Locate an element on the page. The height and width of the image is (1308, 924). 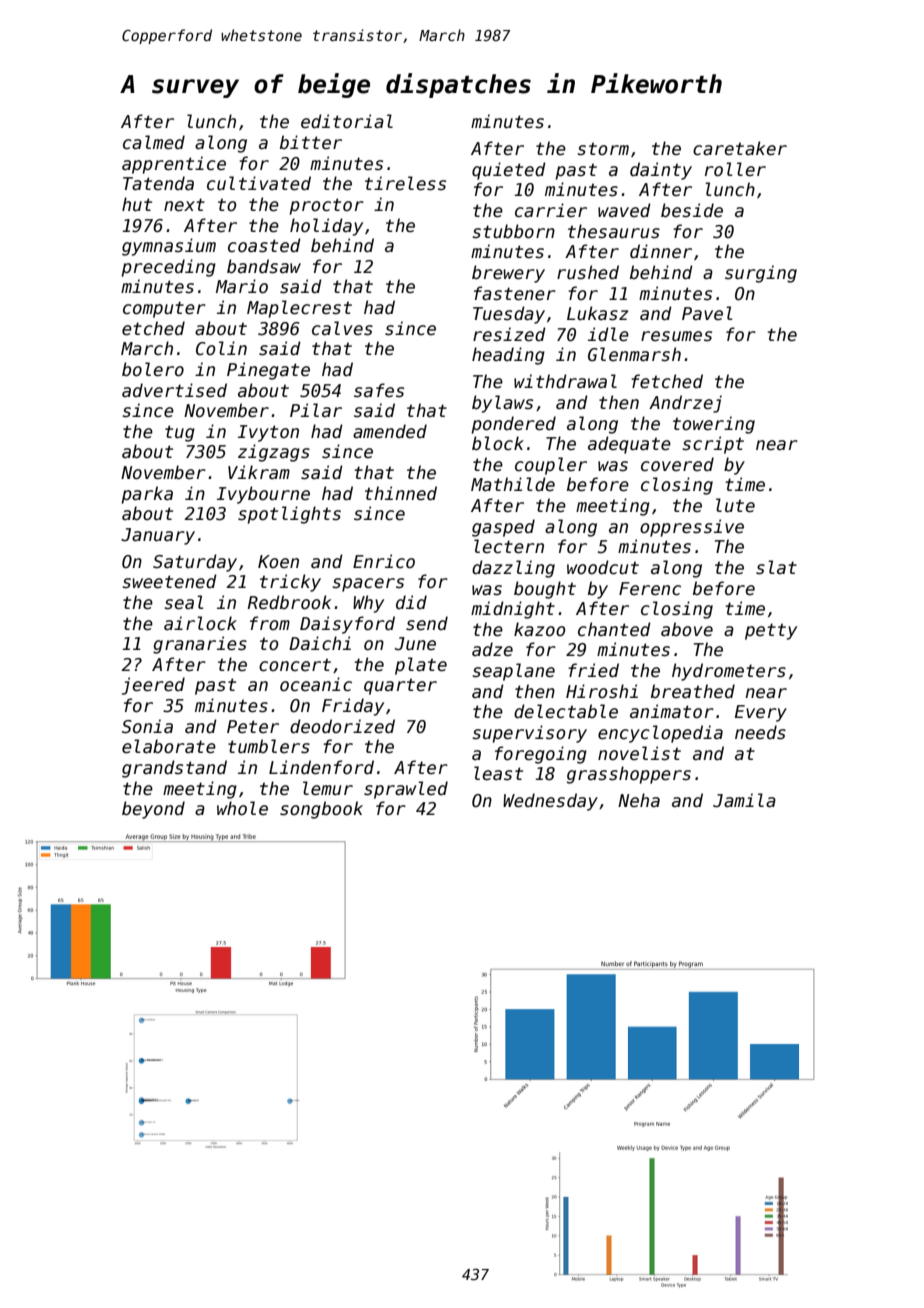
woodcut is located at coordinates (603, 567).
